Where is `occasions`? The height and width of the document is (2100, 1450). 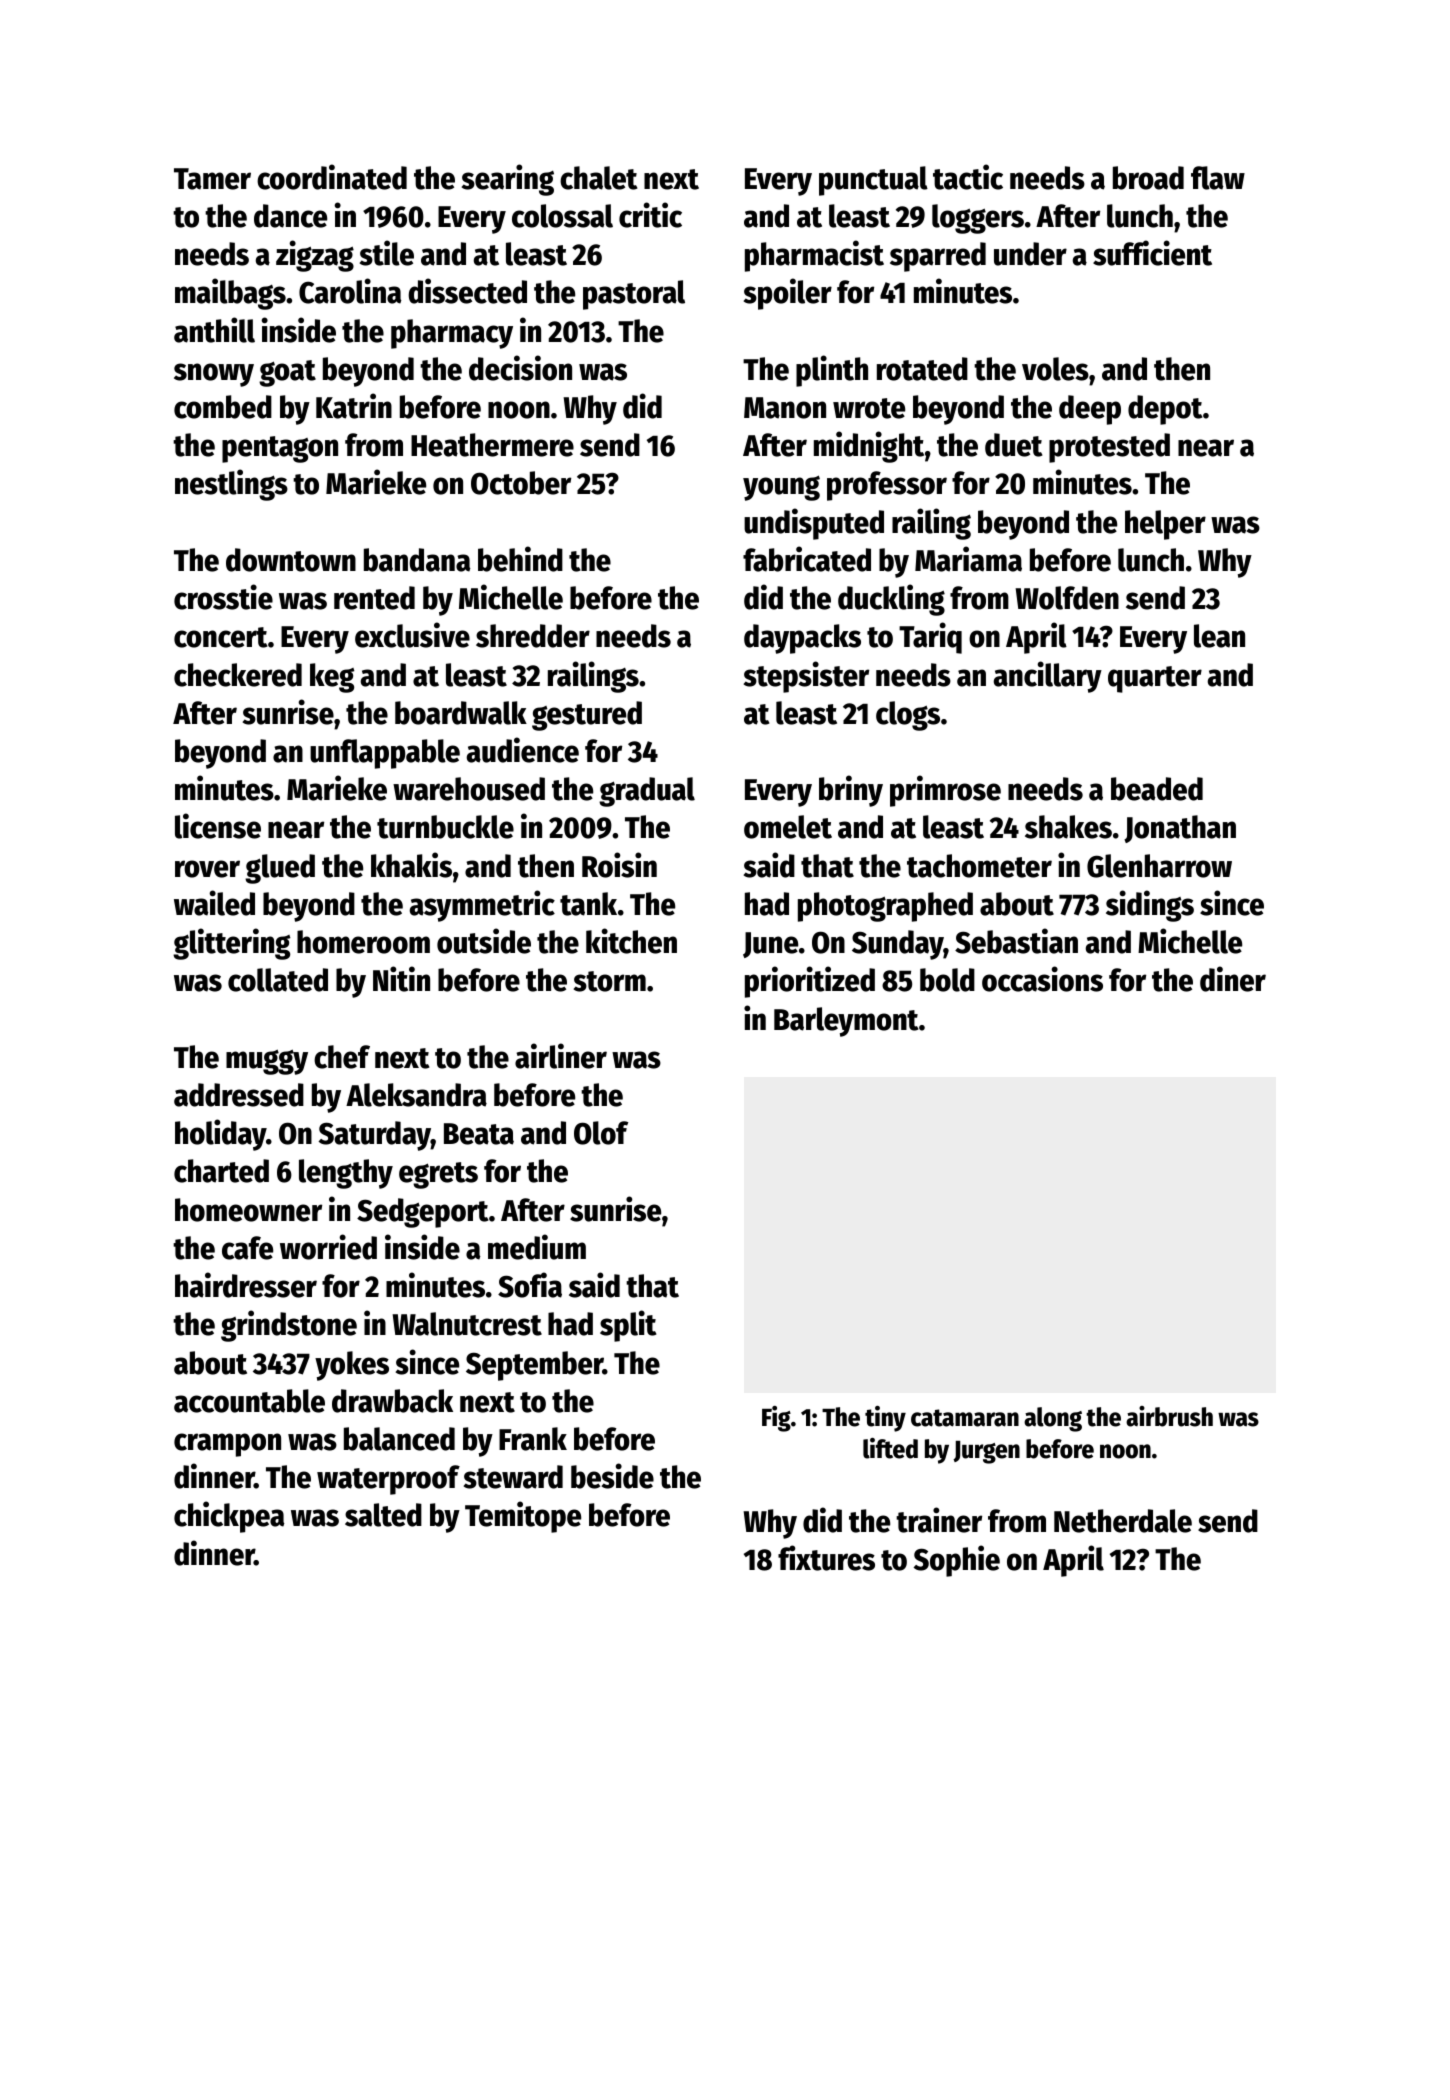 occasions is located at coordinates (1042, 979).
